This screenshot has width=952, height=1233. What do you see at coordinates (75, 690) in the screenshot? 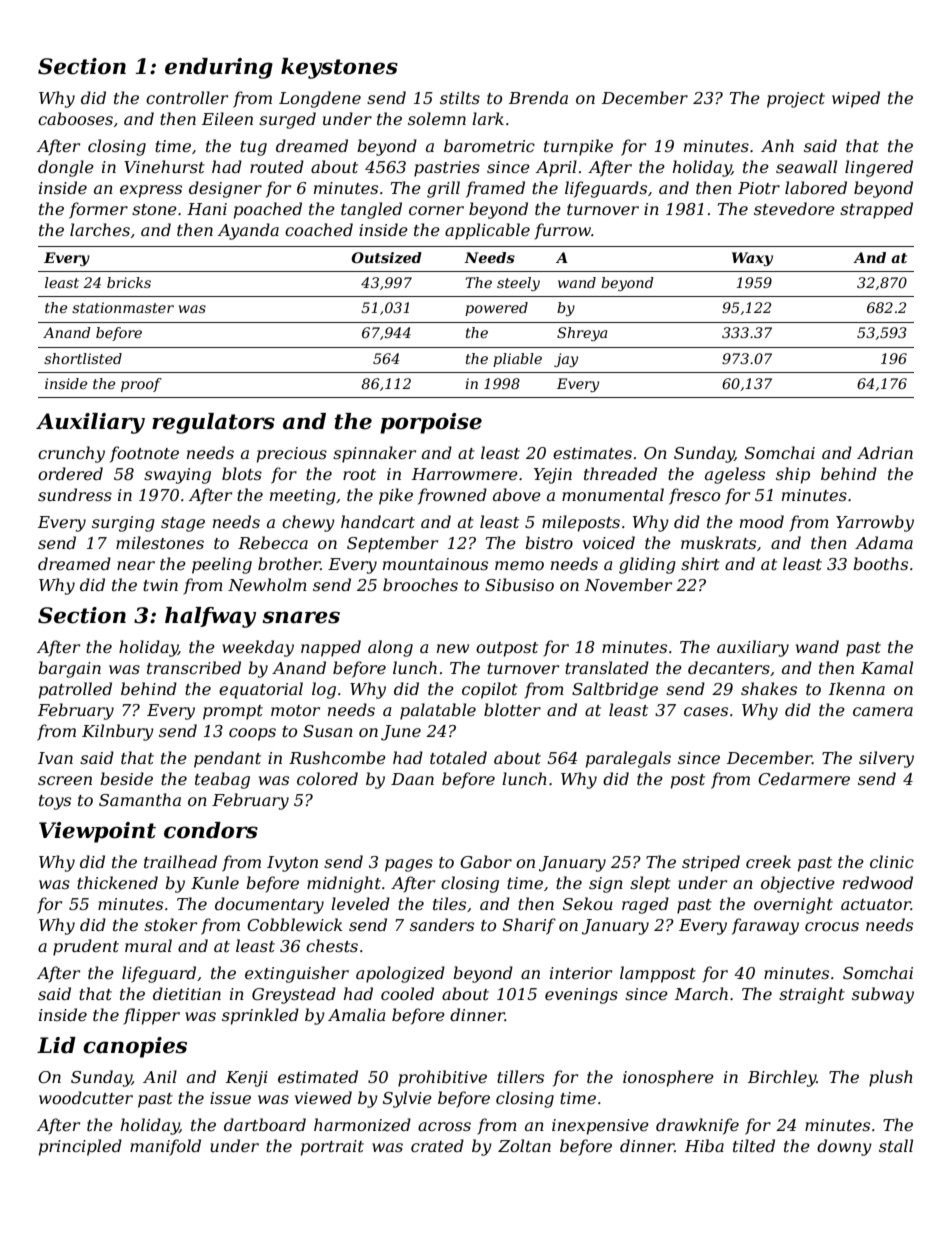
I see `patrolled` at bounding box center [75, 690].
